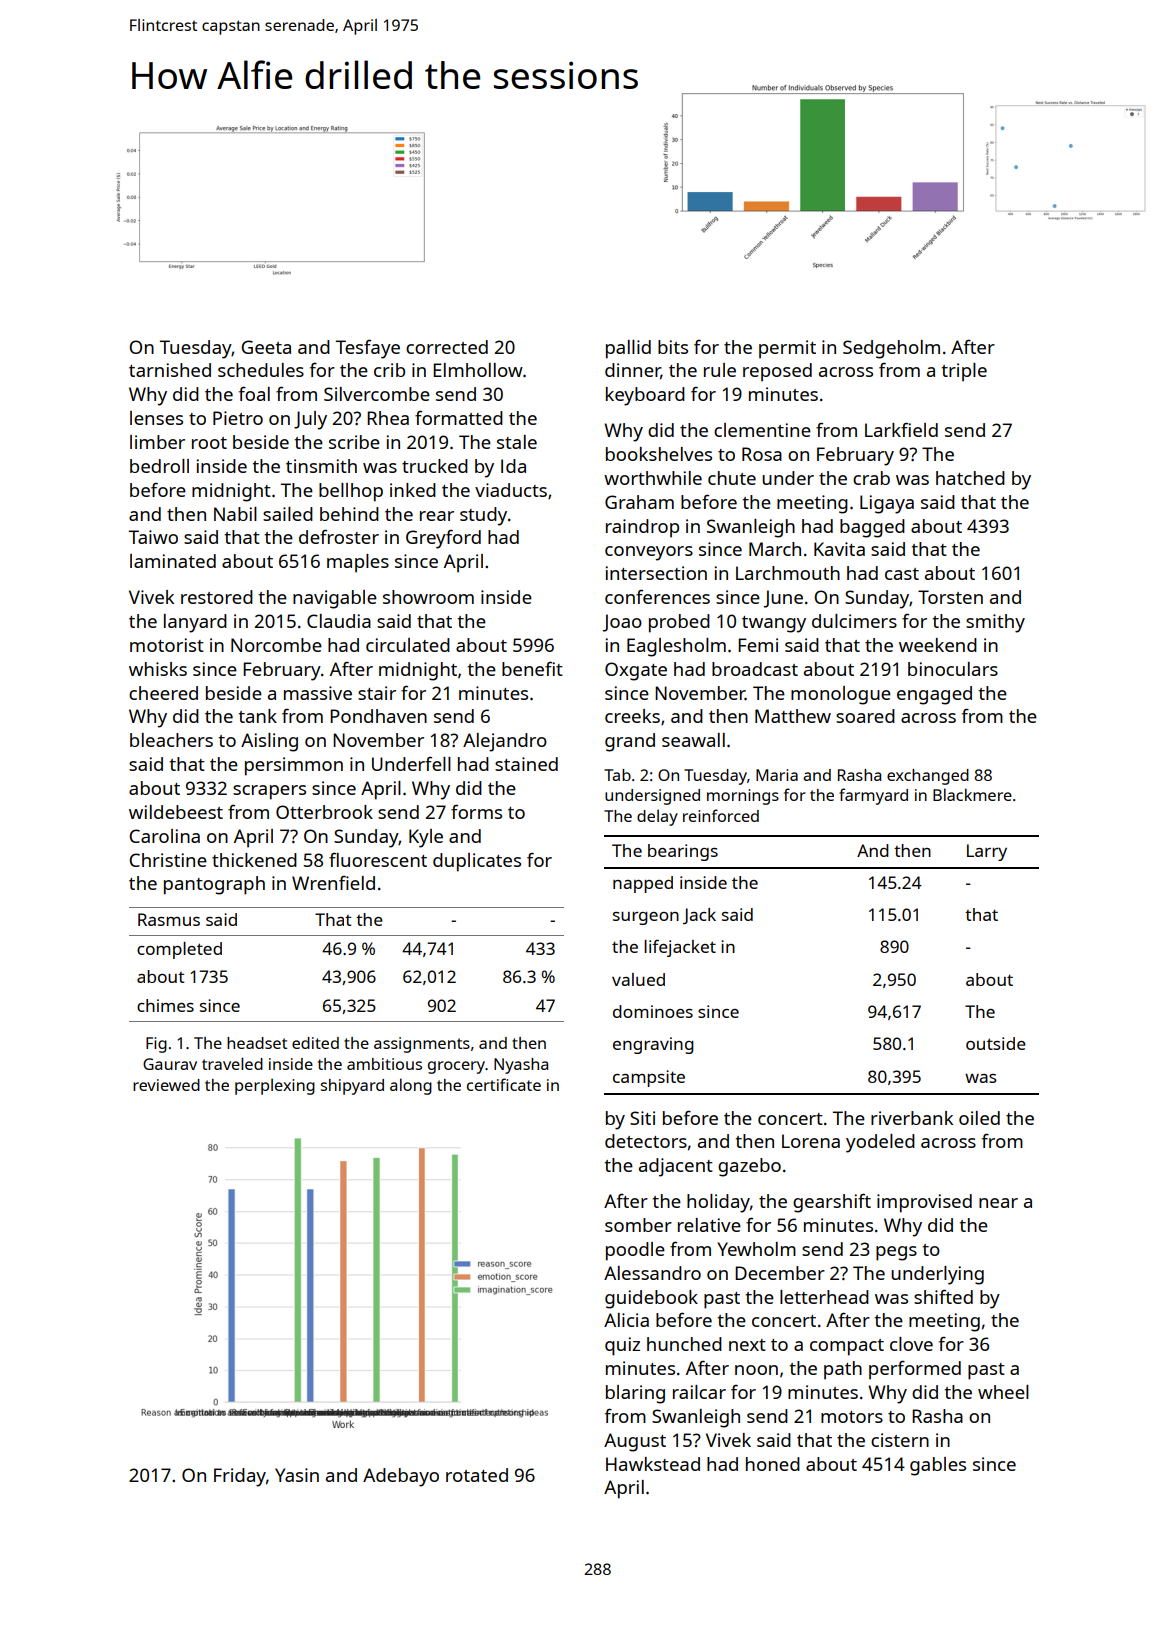  What do you see at coordinates (447, 347) in the page?
I see `corrected` at bounding box center [447, 347].
